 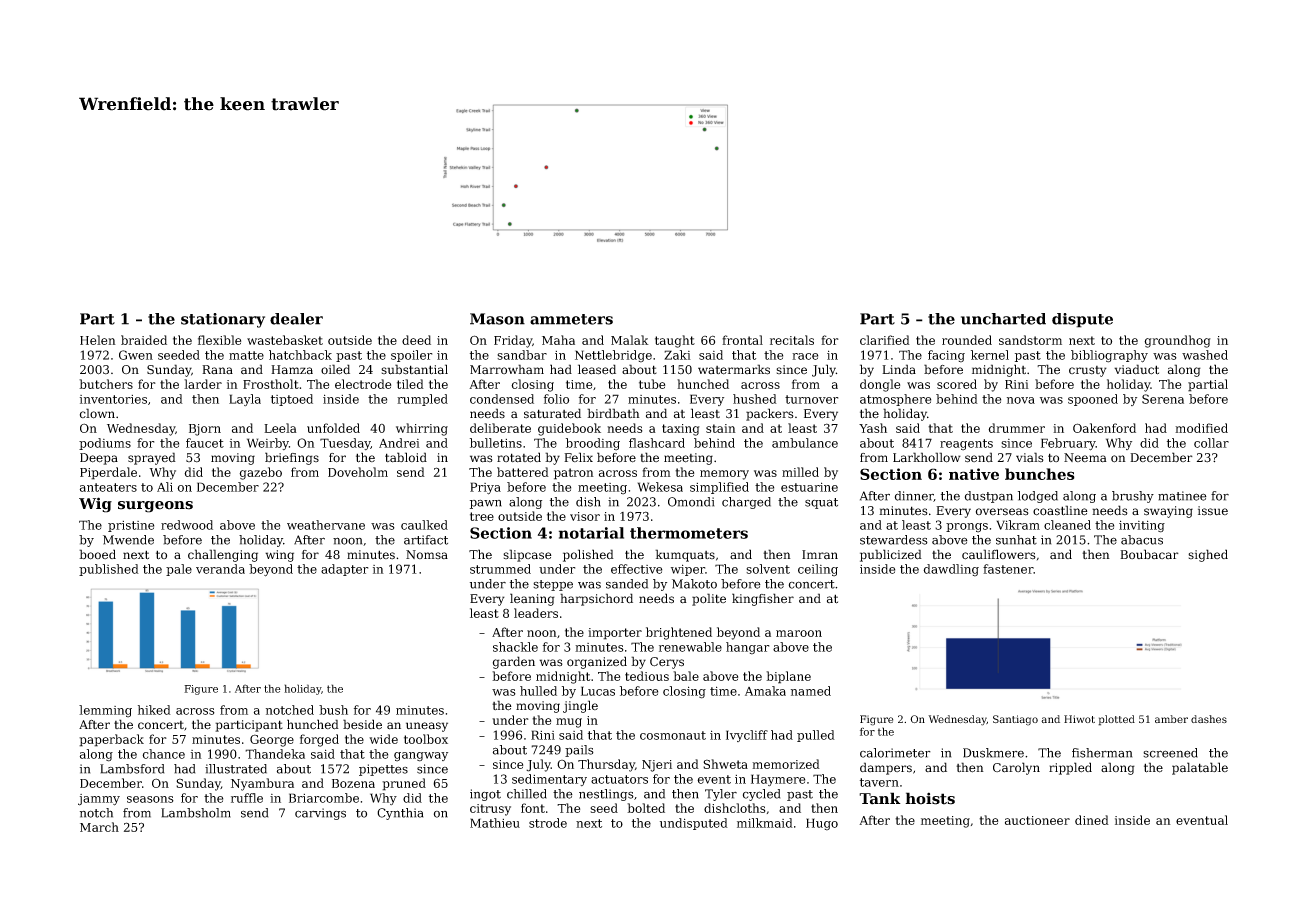 What do you see at coordinates (422, 429) in the screenshot?
I see `whirring` at bounding box center [422, 429].
